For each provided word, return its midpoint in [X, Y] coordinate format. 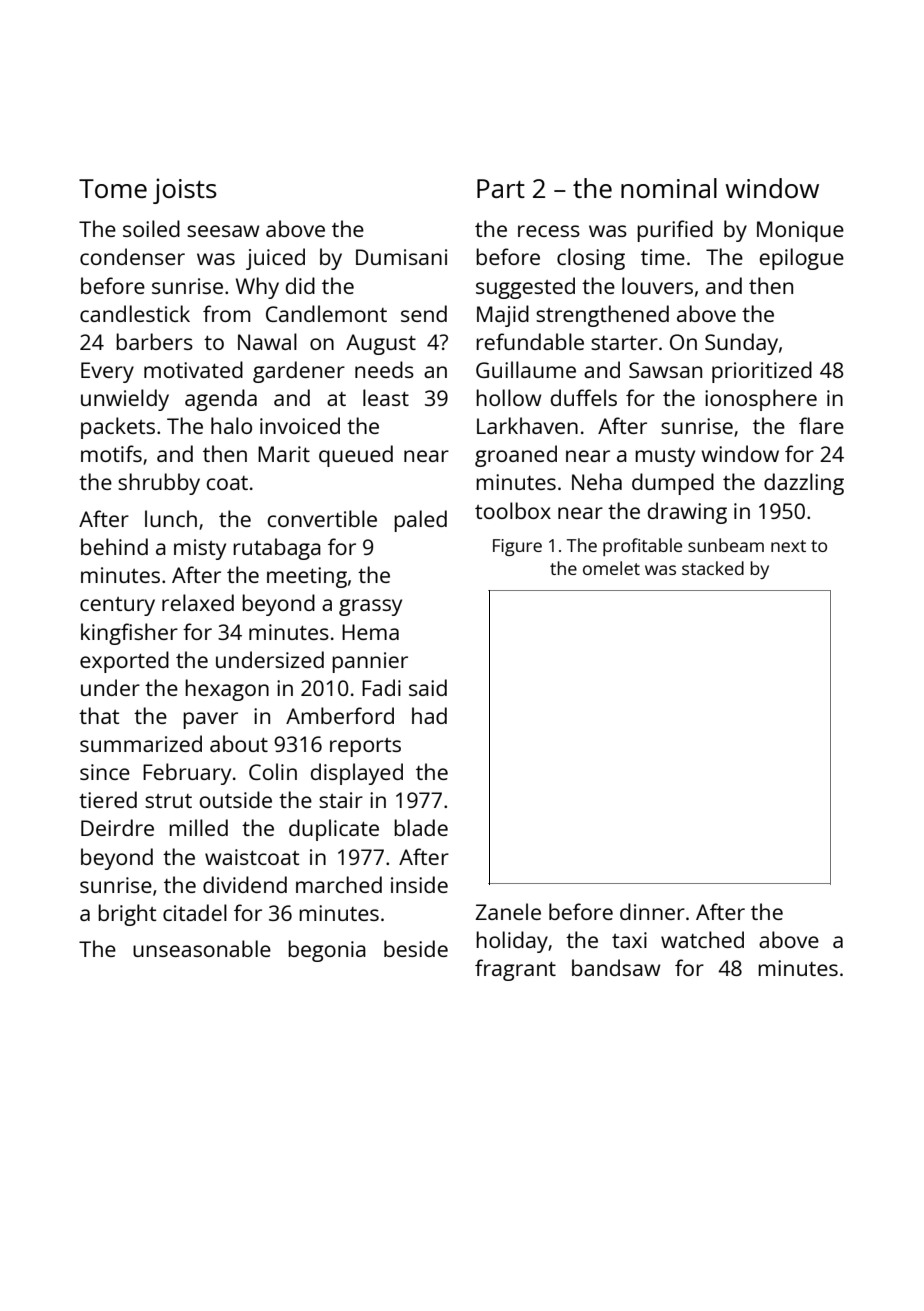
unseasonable [202, 948]
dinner [652, 911]
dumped [673, 484]
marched [339, 884]
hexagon [227, 690]
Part [501, 188]
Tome [113, 188]
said [428, 687]
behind [114, 546]
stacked [713, 568]
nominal [669, 188]
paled [420, 521]
